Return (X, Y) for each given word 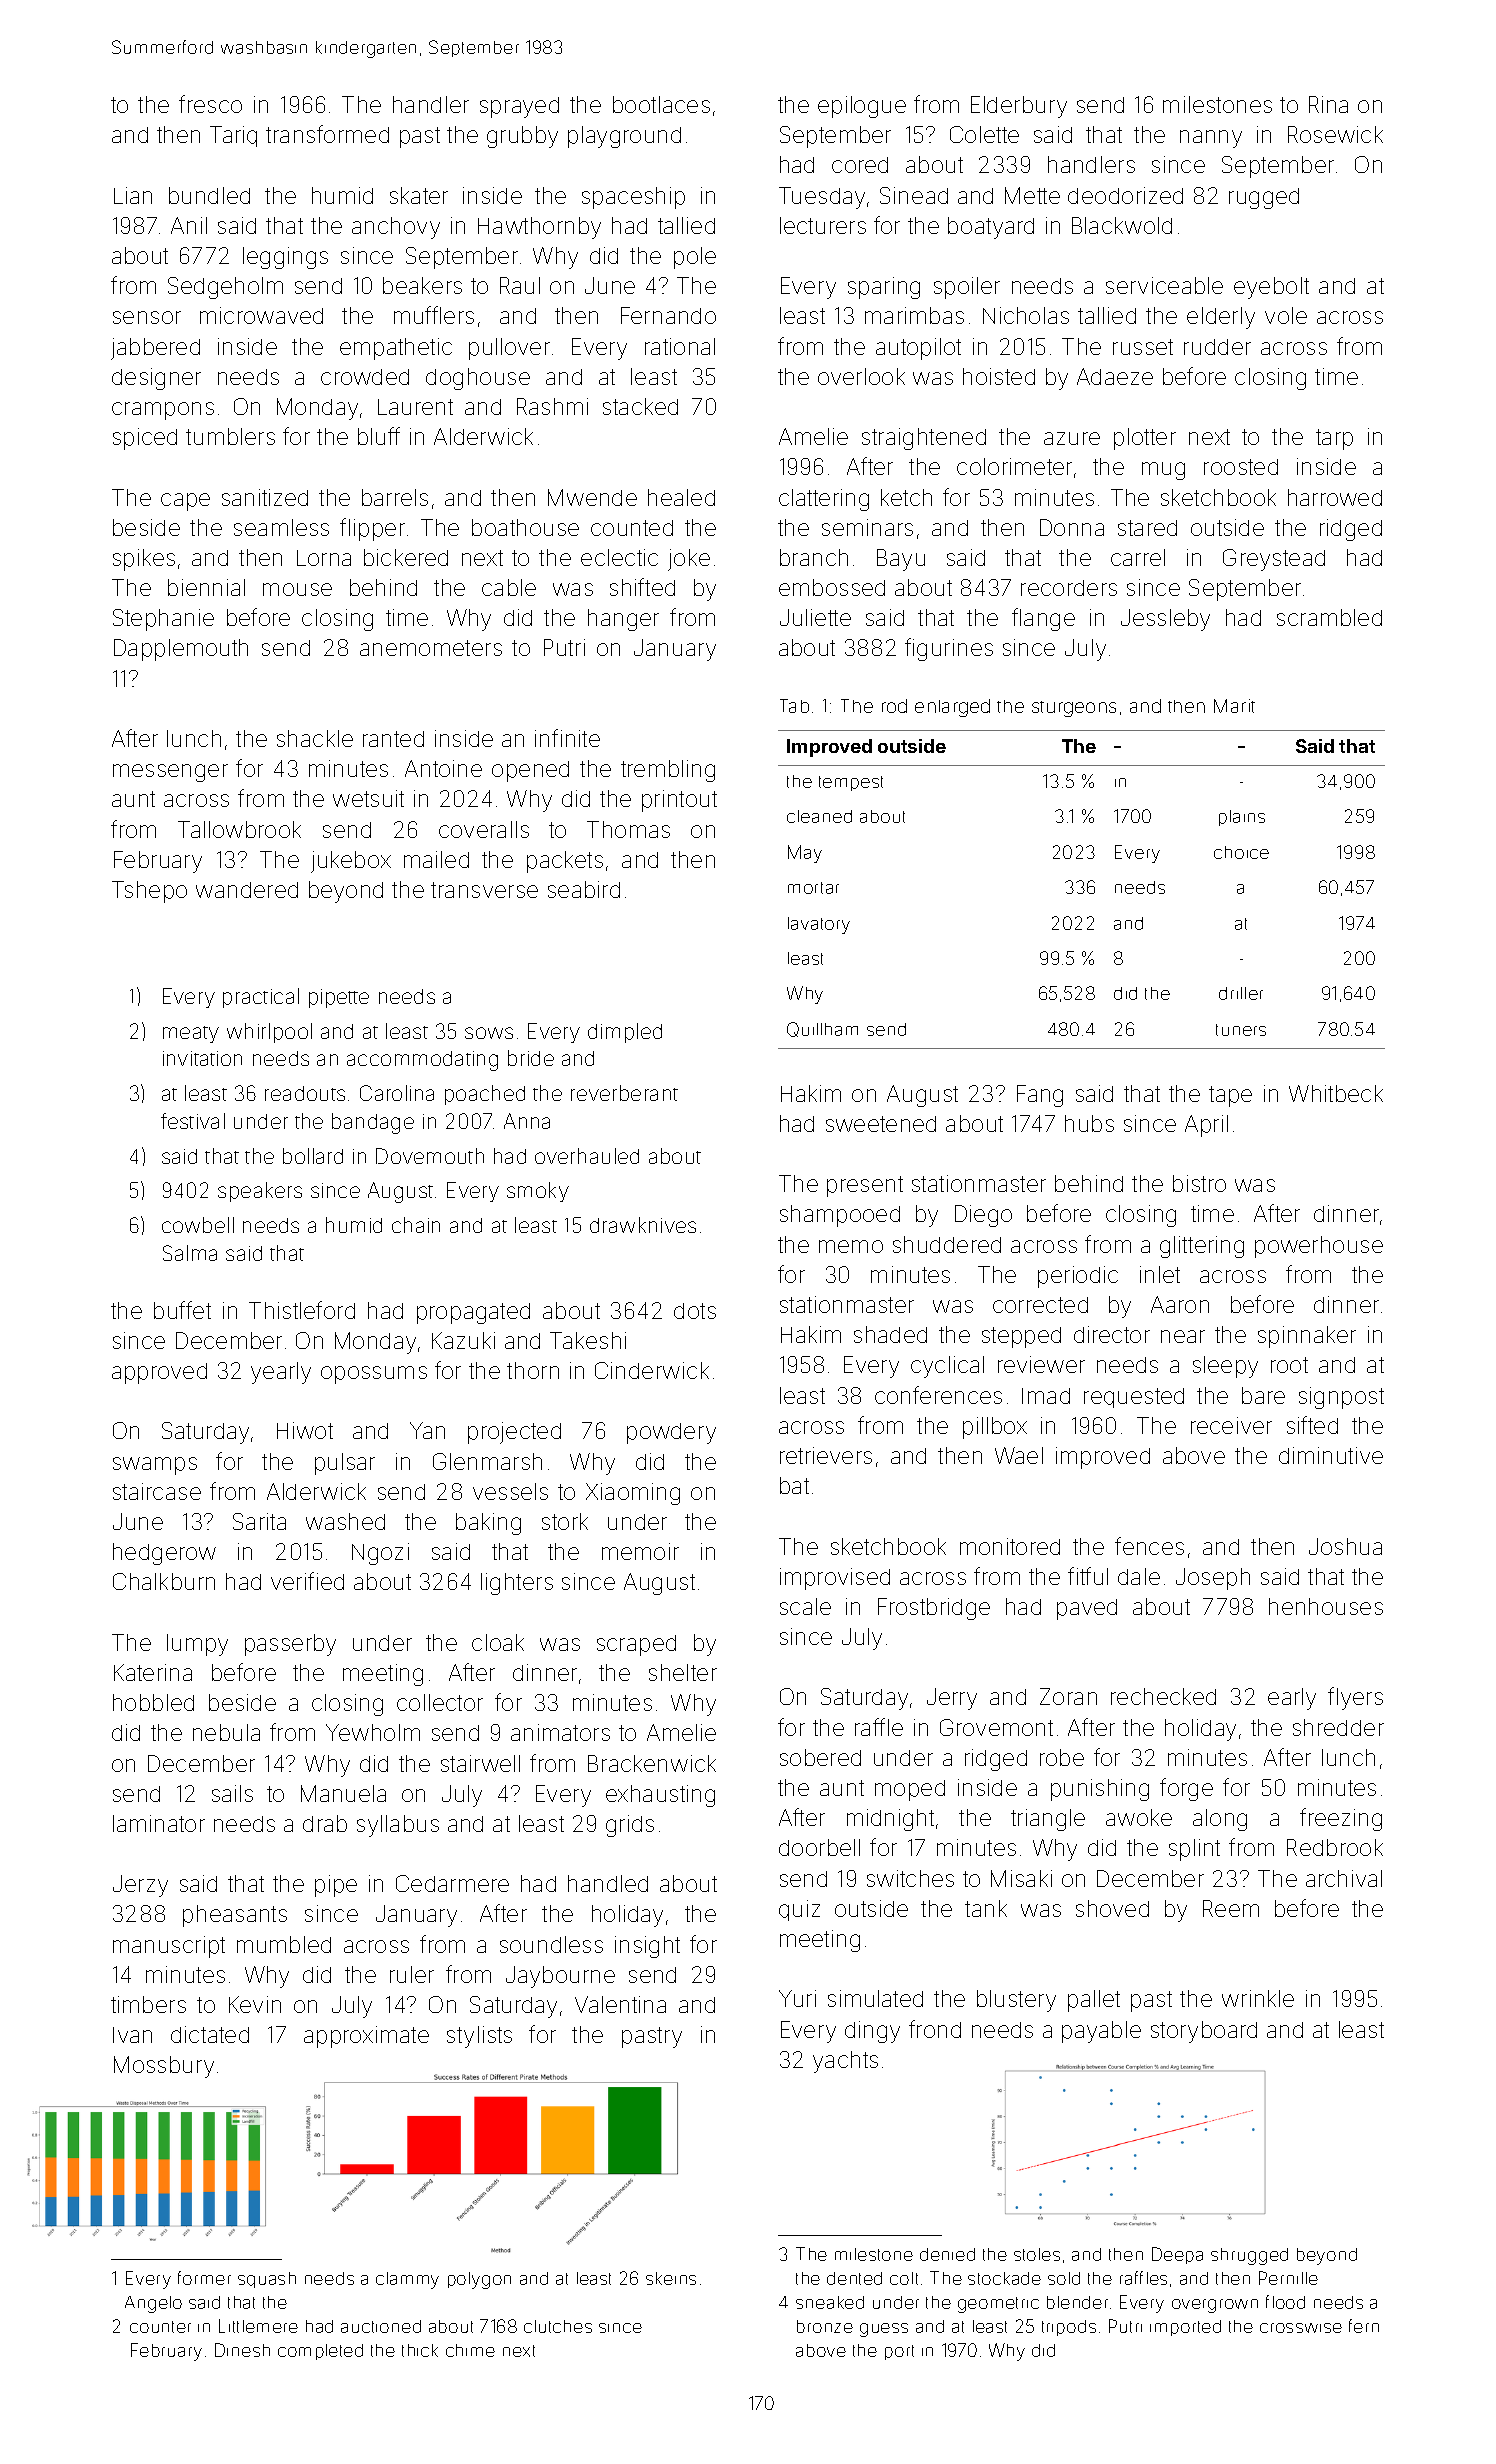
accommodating (422, 1061)
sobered (820, 1757)
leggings (285, 258)
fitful (1088, 1576)
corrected (1040, 1305)
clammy (407, 2280)
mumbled (284, 1944)
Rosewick (1335, 134)
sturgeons (1074, 709)
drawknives (643, 1225)
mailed (436, 859)
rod (894, 706)
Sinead (914, 195)
